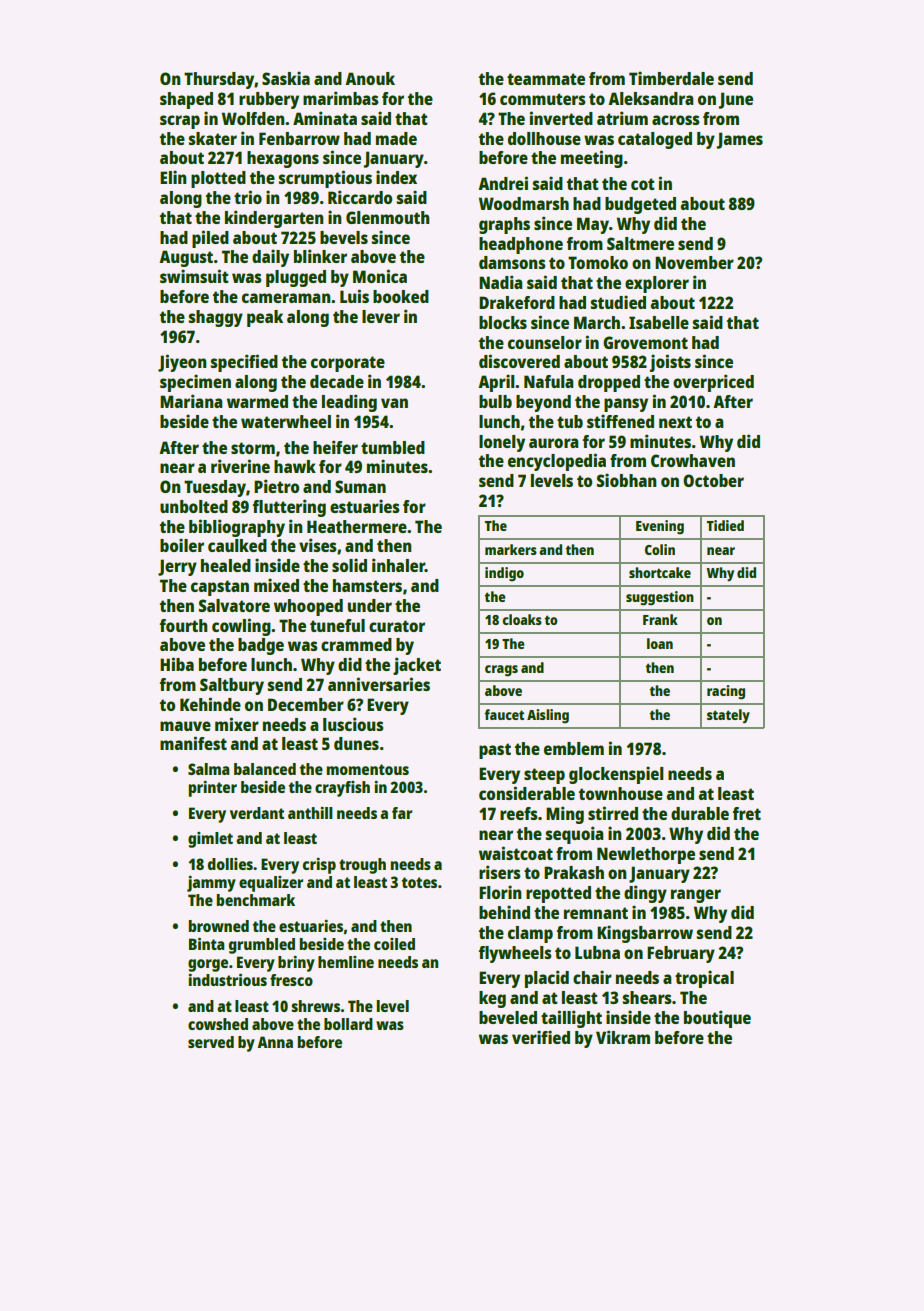 The image size is (924, 1311). I want to click on Saskia, so click(286, 78).
